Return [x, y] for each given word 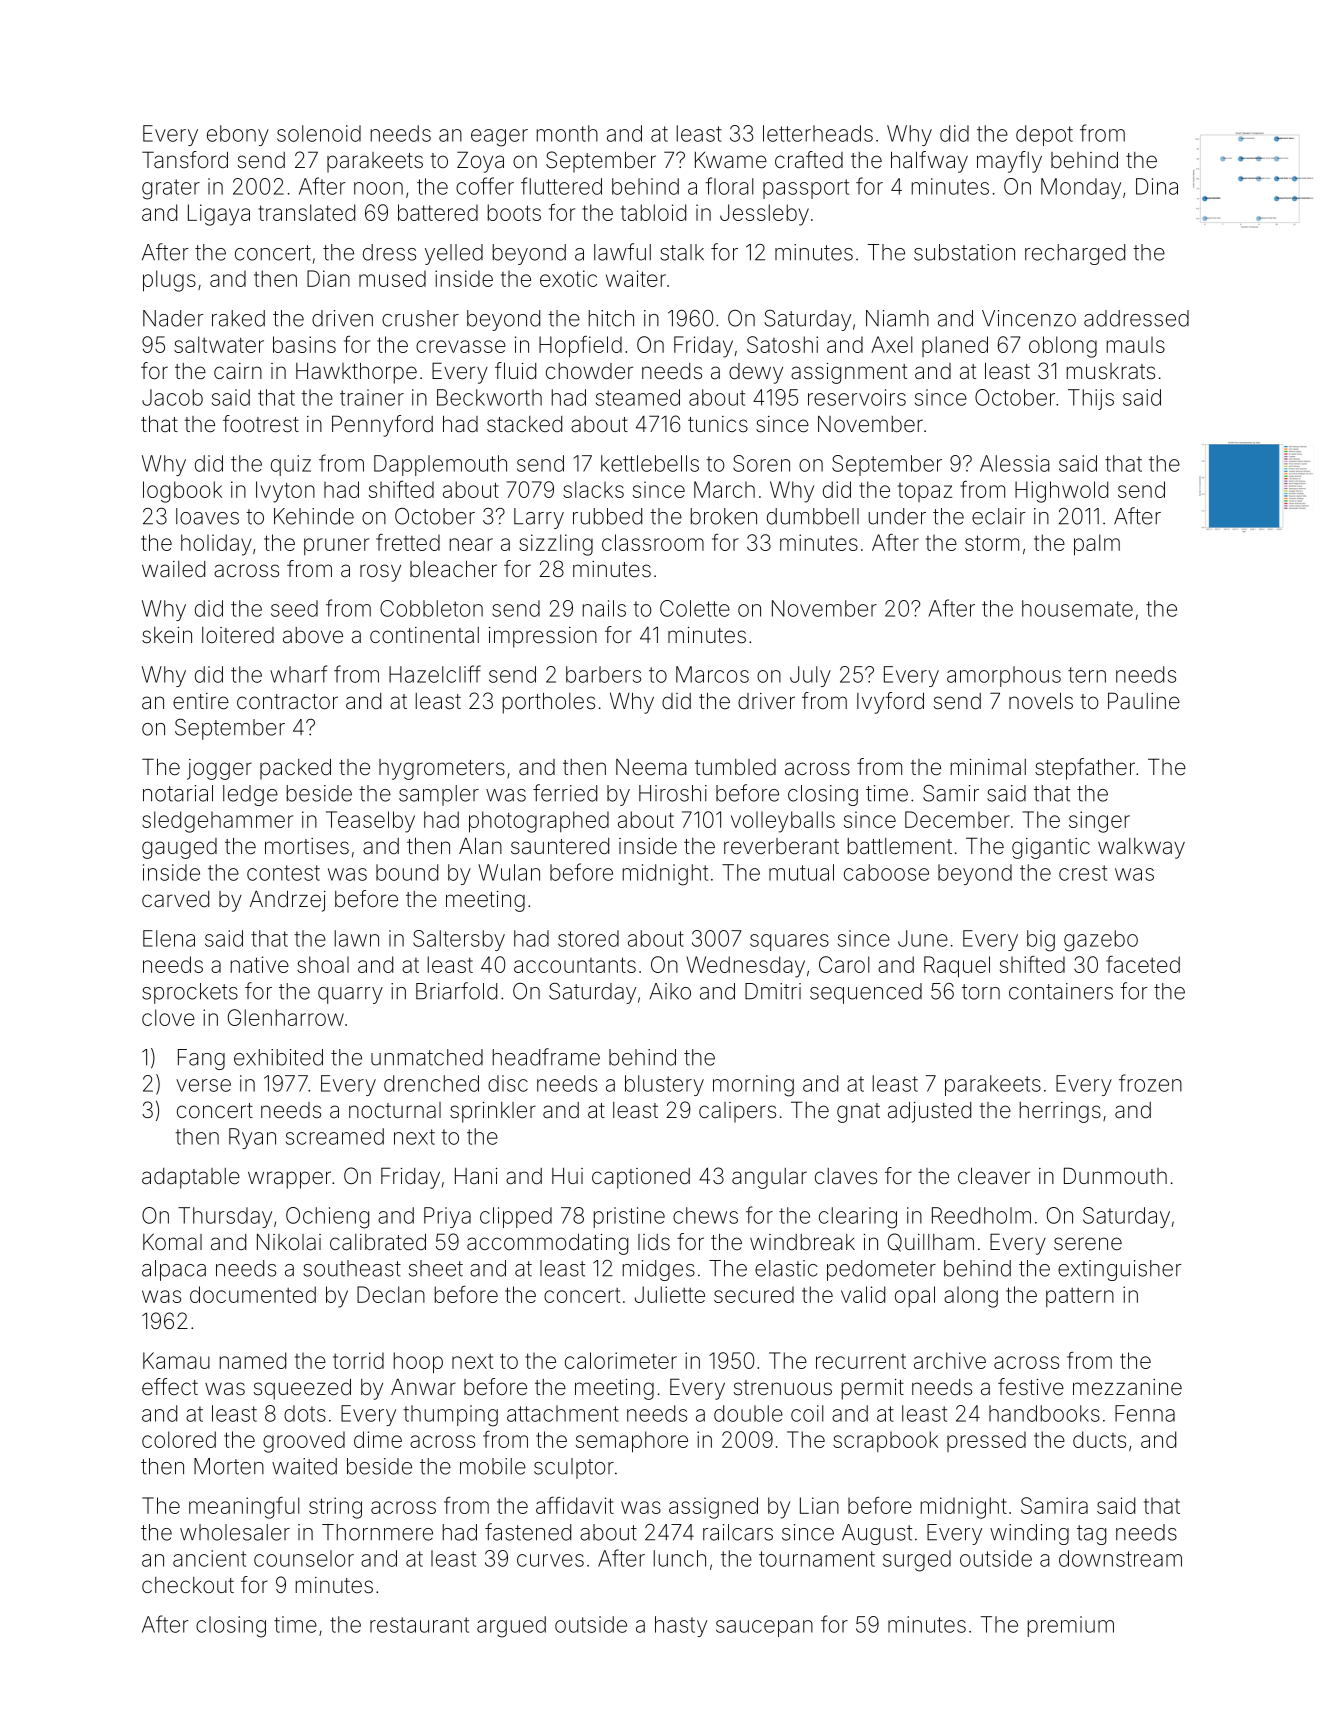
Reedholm [981, 1215]
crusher [420, 318]
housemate [1077, 608]
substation [964, 252]
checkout [188, 1585]
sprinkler [493, 1112]
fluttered [561, 186]
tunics [718, 424]
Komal [172, 1242]
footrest [261, 424]
